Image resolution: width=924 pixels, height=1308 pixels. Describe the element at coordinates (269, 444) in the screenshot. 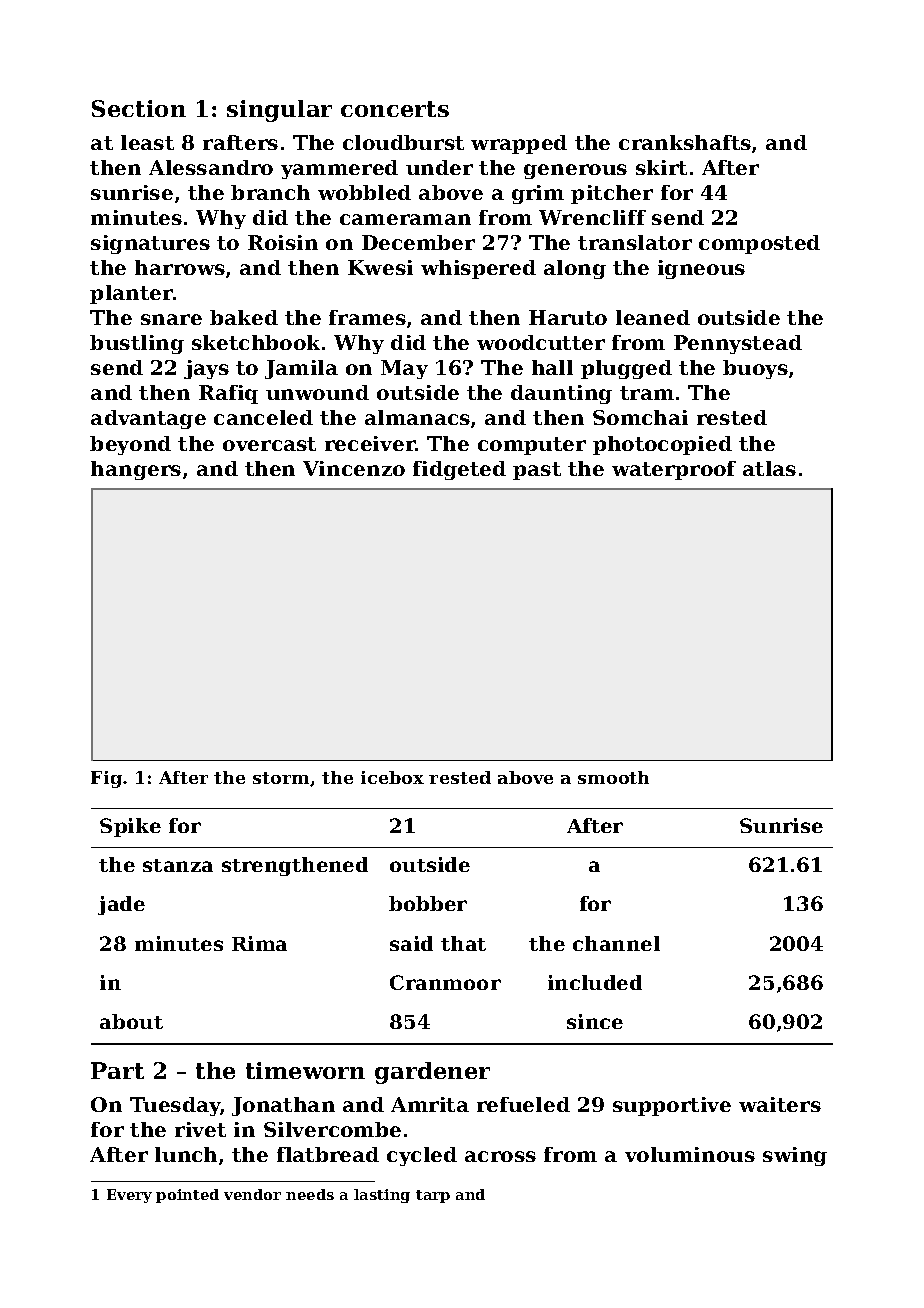

I see `overcast` at that location.
